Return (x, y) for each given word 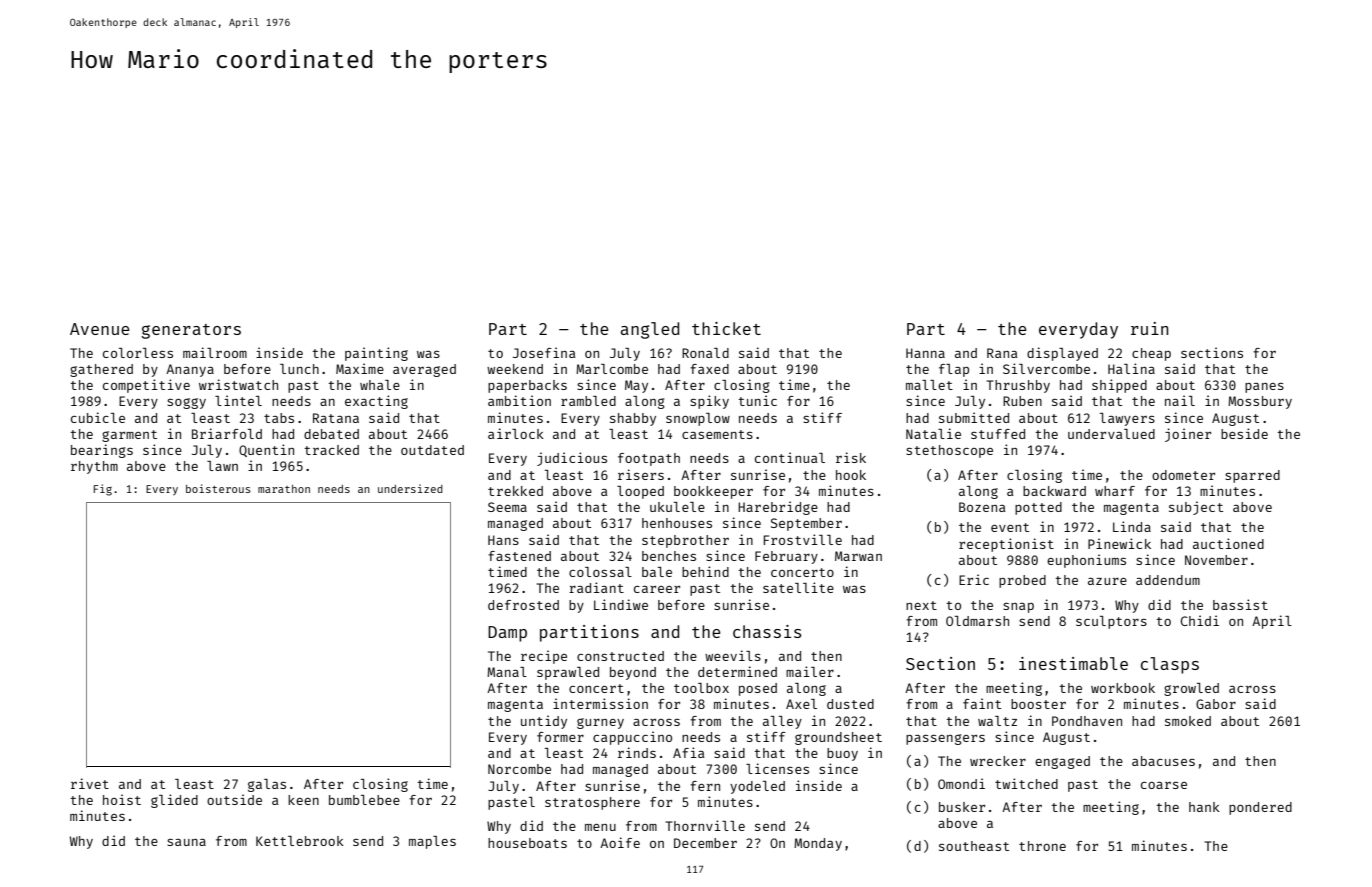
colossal (600, 572)
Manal (507, 672)
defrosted (523, 605)
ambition (519, 400)
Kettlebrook (300, 841)
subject (1196, 508)
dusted (850, 704)
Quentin (266, 450)
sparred (1252, 476)
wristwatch (238, 384)
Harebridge (778, 508)
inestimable (1073, 663)
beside (1244, 433)
